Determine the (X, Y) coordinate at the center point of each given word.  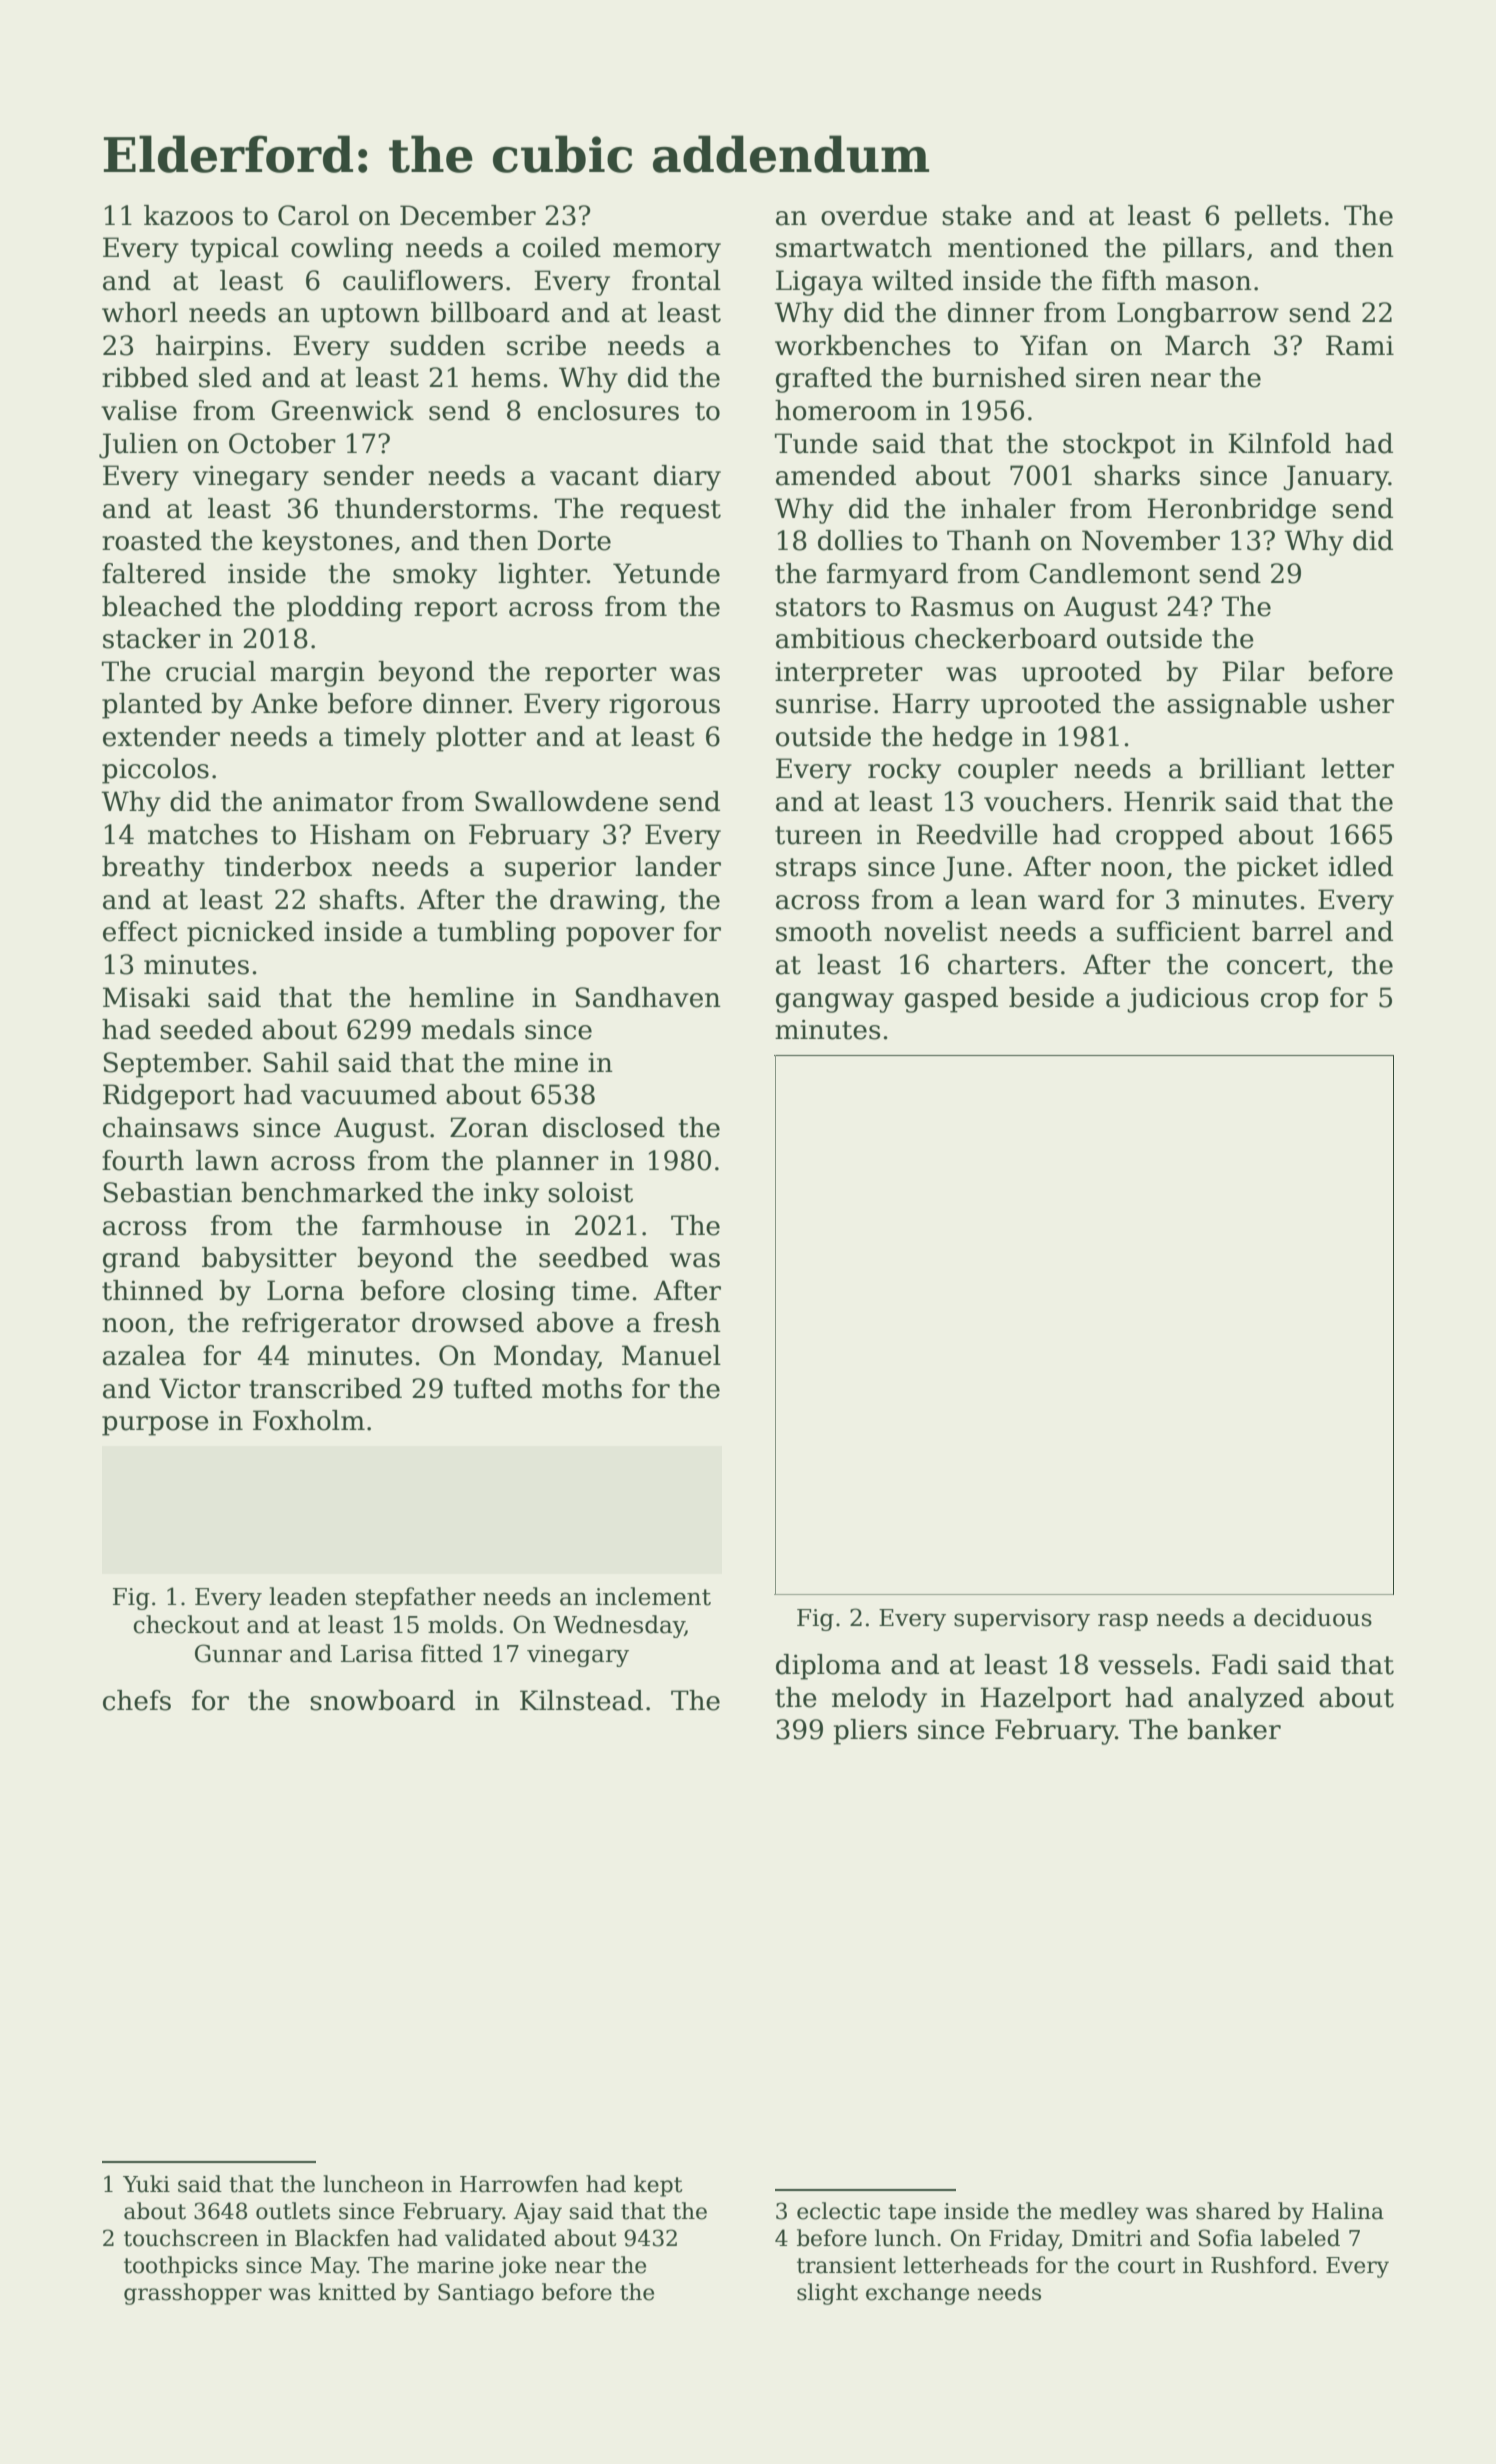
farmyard (887, 576)
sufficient (1178, 931)
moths (582, 1388)
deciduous (1313, 1617)
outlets (293, 2211)
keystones (327, 543)
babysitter (269, 1260)
